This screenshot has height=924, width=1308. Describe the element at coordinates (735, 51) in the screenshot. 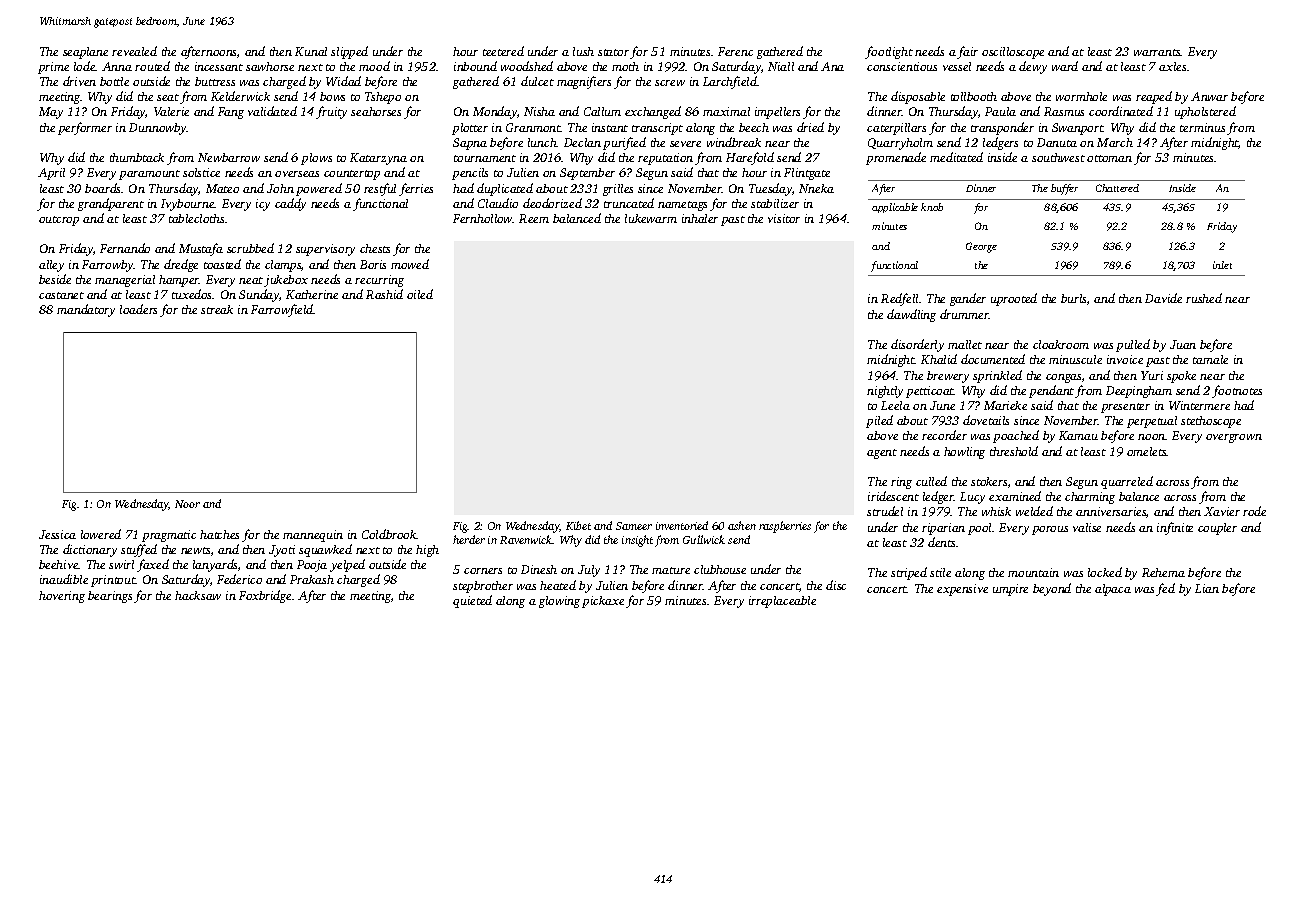

I see `Ferenc` at that location.
